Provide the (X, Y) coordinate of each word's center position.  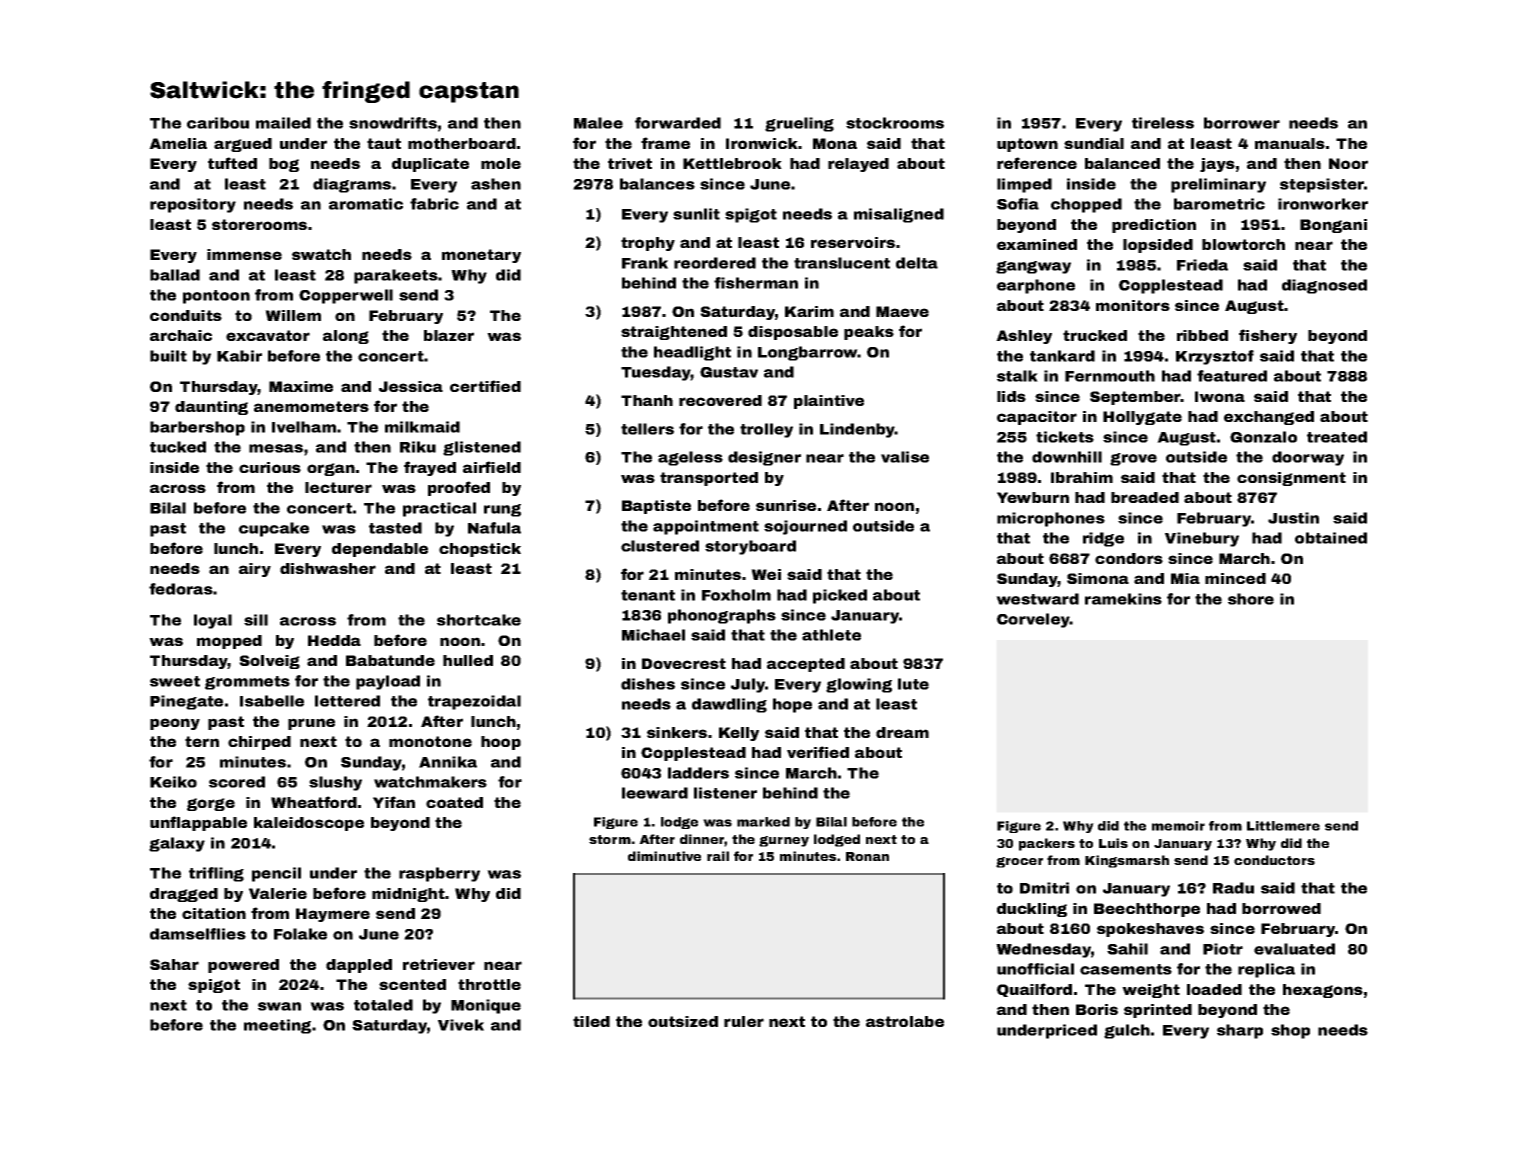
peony (175, 724)
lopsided (1158, 246)
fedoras (181, 589)
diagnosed (1324, 286)
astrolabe (905, 1021)
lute (913, 684)
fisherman (756, 283)
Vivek (461, 1025)
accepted (806, 665)
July (748, 685)
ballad (175, 275)
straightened (674, 333)
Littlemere (1283, 826)
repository (193, 205)
